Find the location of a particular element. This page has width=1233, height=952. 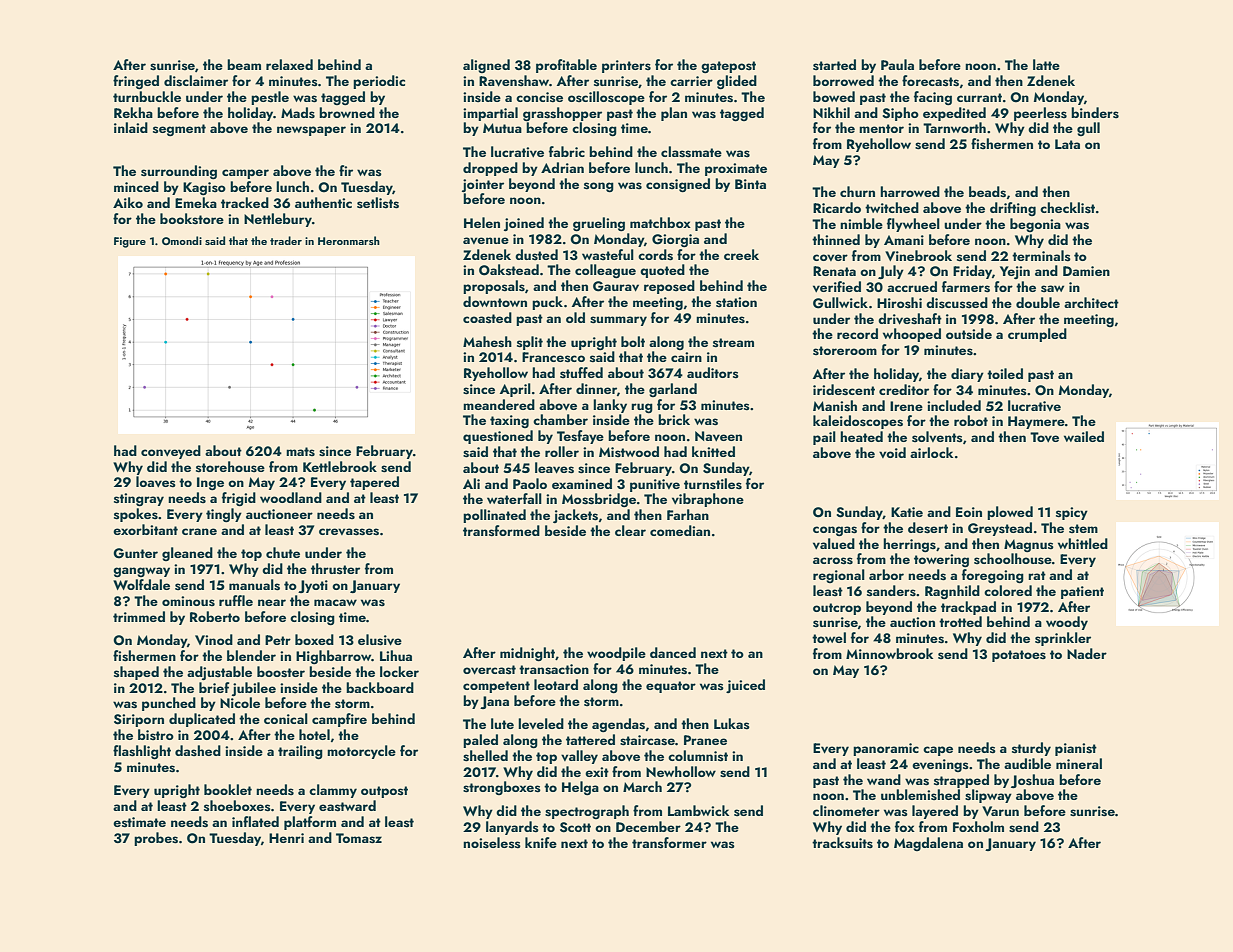

woodpile is located at coordinates (616, 654).
